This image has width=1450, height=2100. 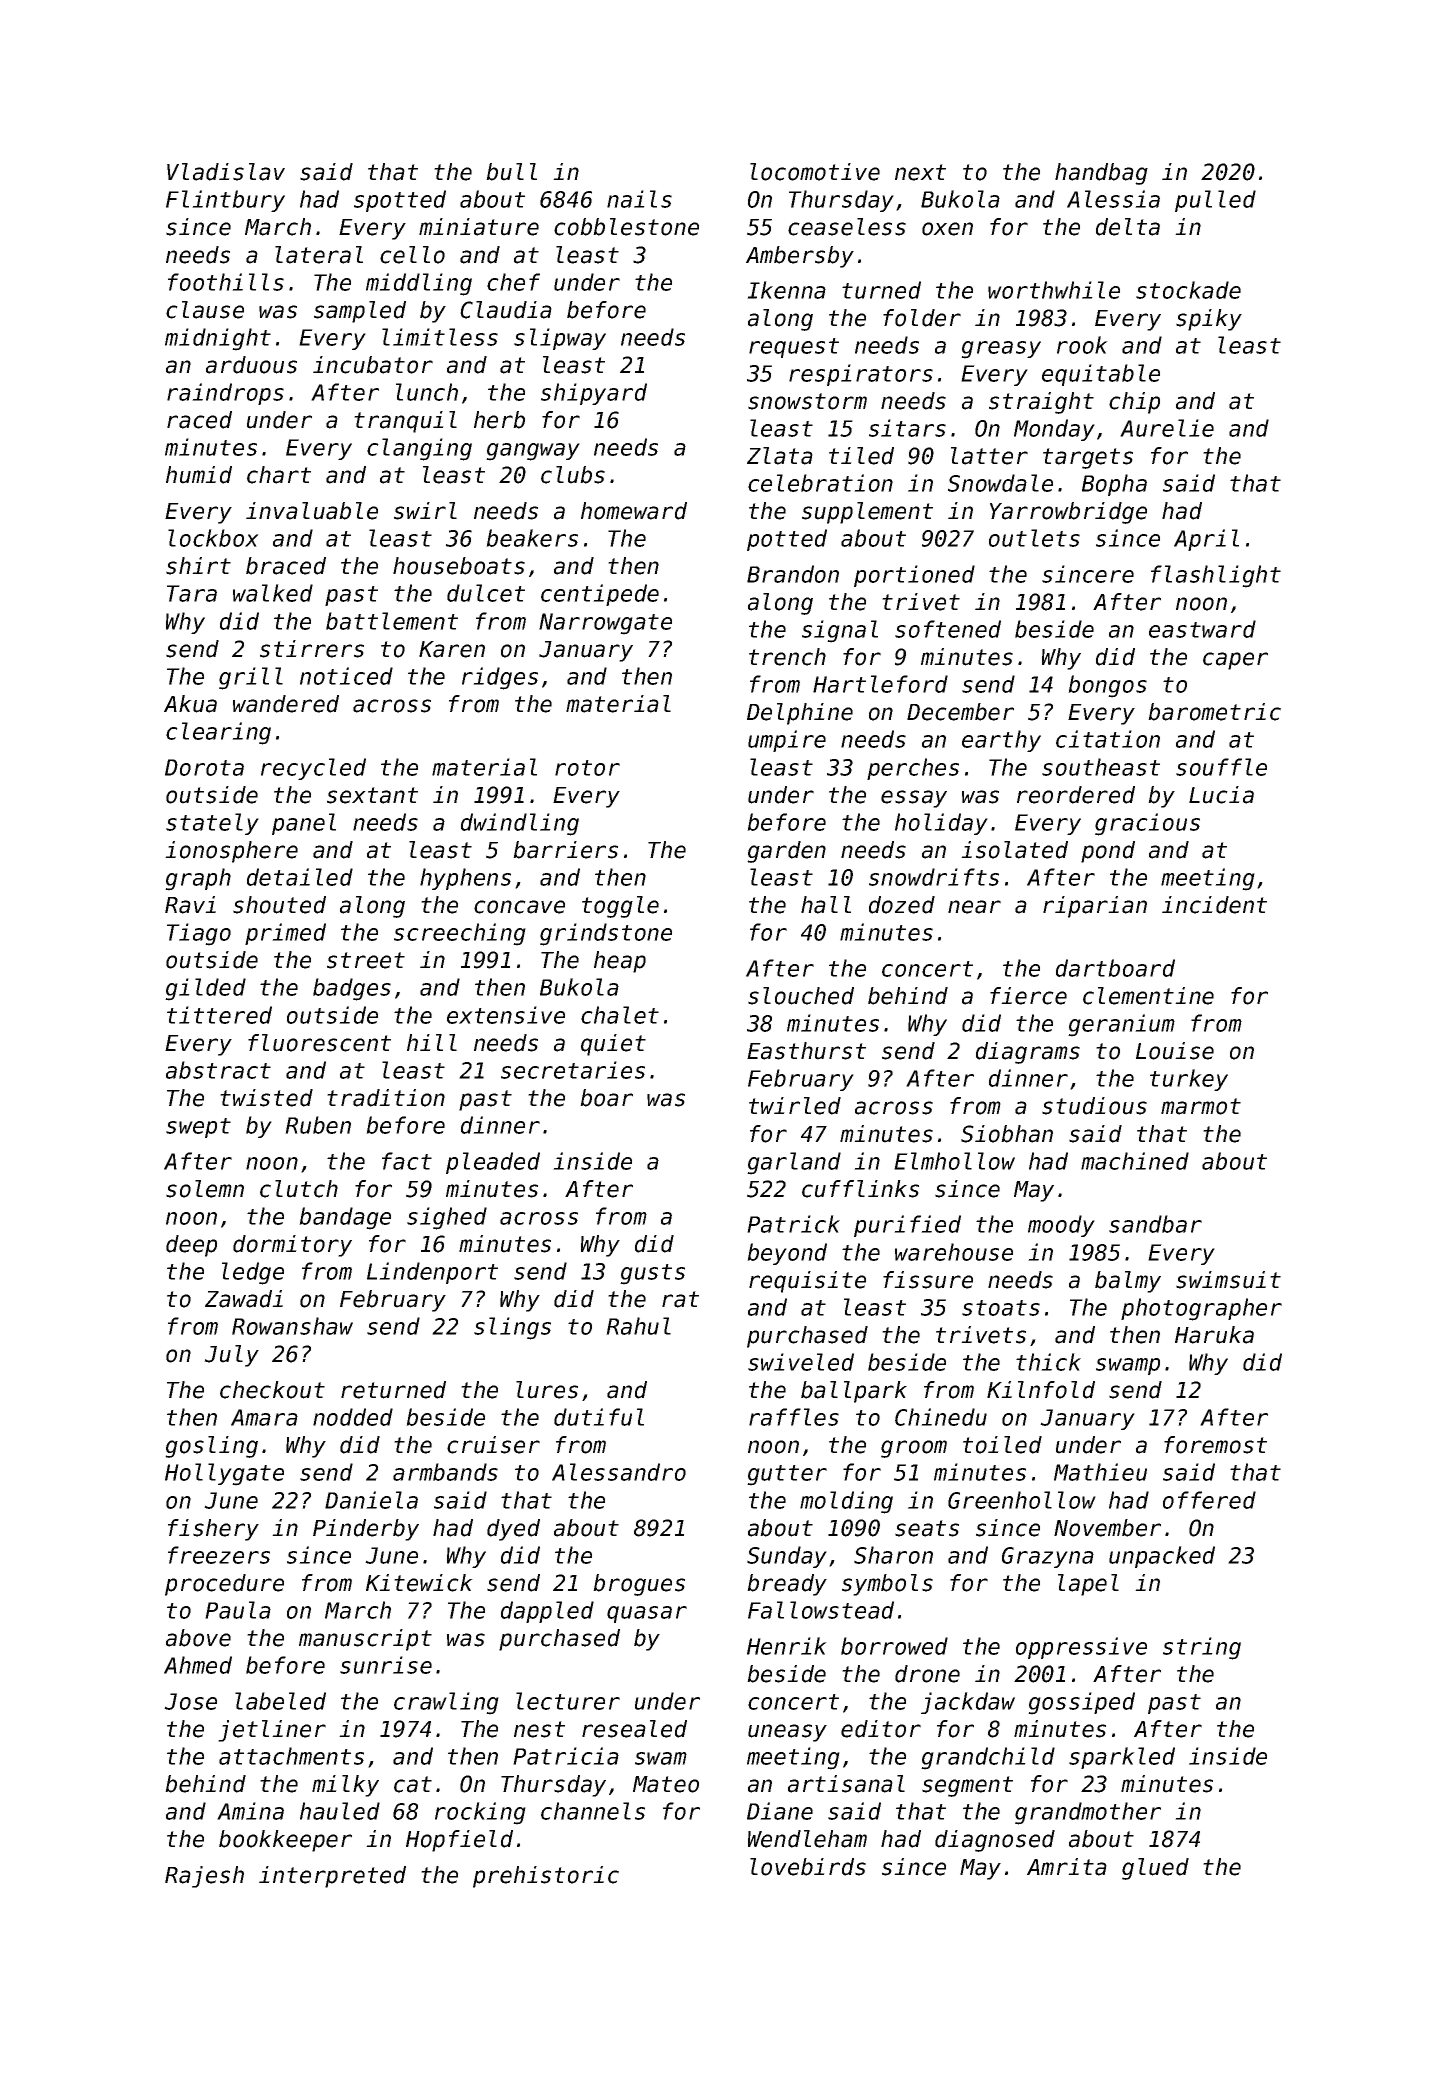 What do you see at coordinates (1228, 1280) in the image?
I see `swimsuit` at bounding box center [1228, 1280].
